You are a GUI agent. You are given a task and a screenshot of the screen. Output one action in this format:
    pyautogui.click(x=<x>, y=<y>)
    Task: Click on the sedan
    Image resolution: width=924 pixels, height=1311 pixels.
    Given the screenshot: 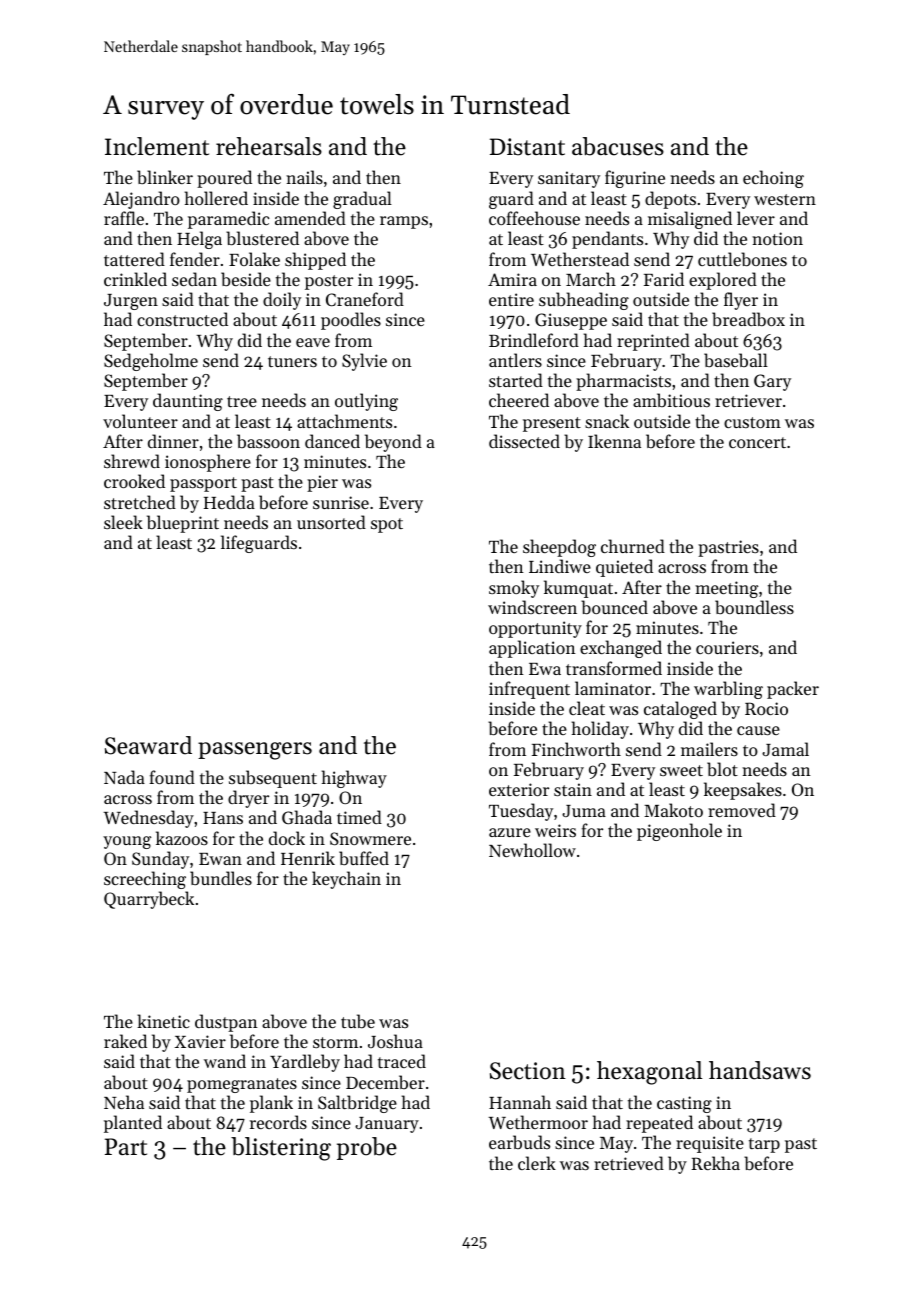 What is the action you would take?
    pyautogui.click(x=194, y=279)
